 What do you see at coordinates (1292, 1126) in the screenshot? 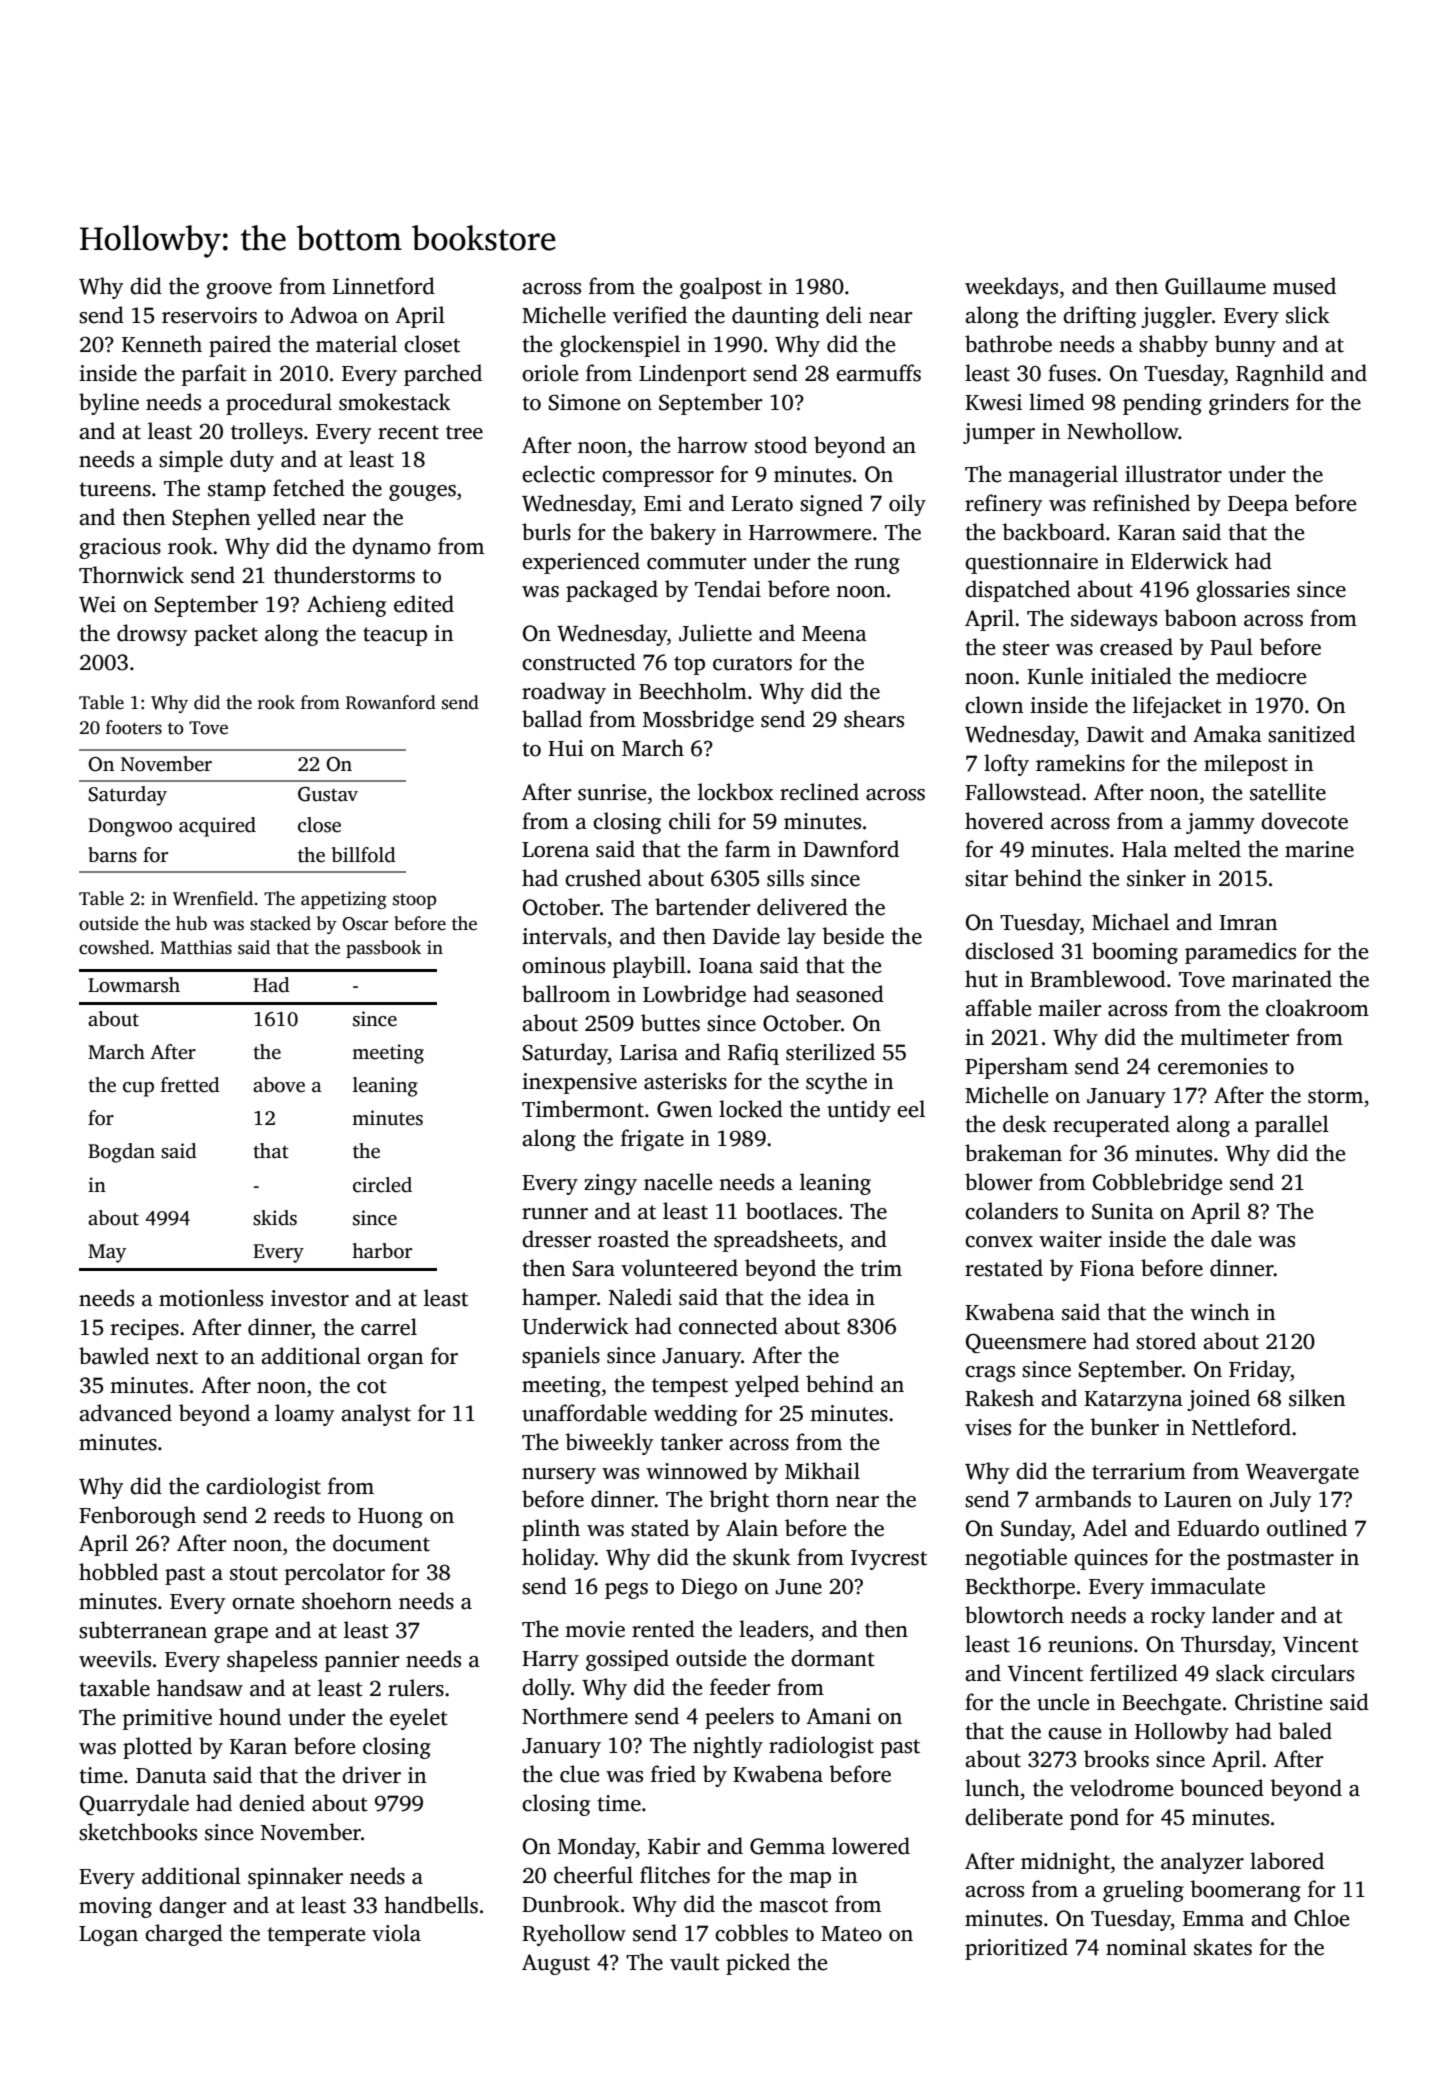
I see `parallel` at bounding box center [1292, 1126].
